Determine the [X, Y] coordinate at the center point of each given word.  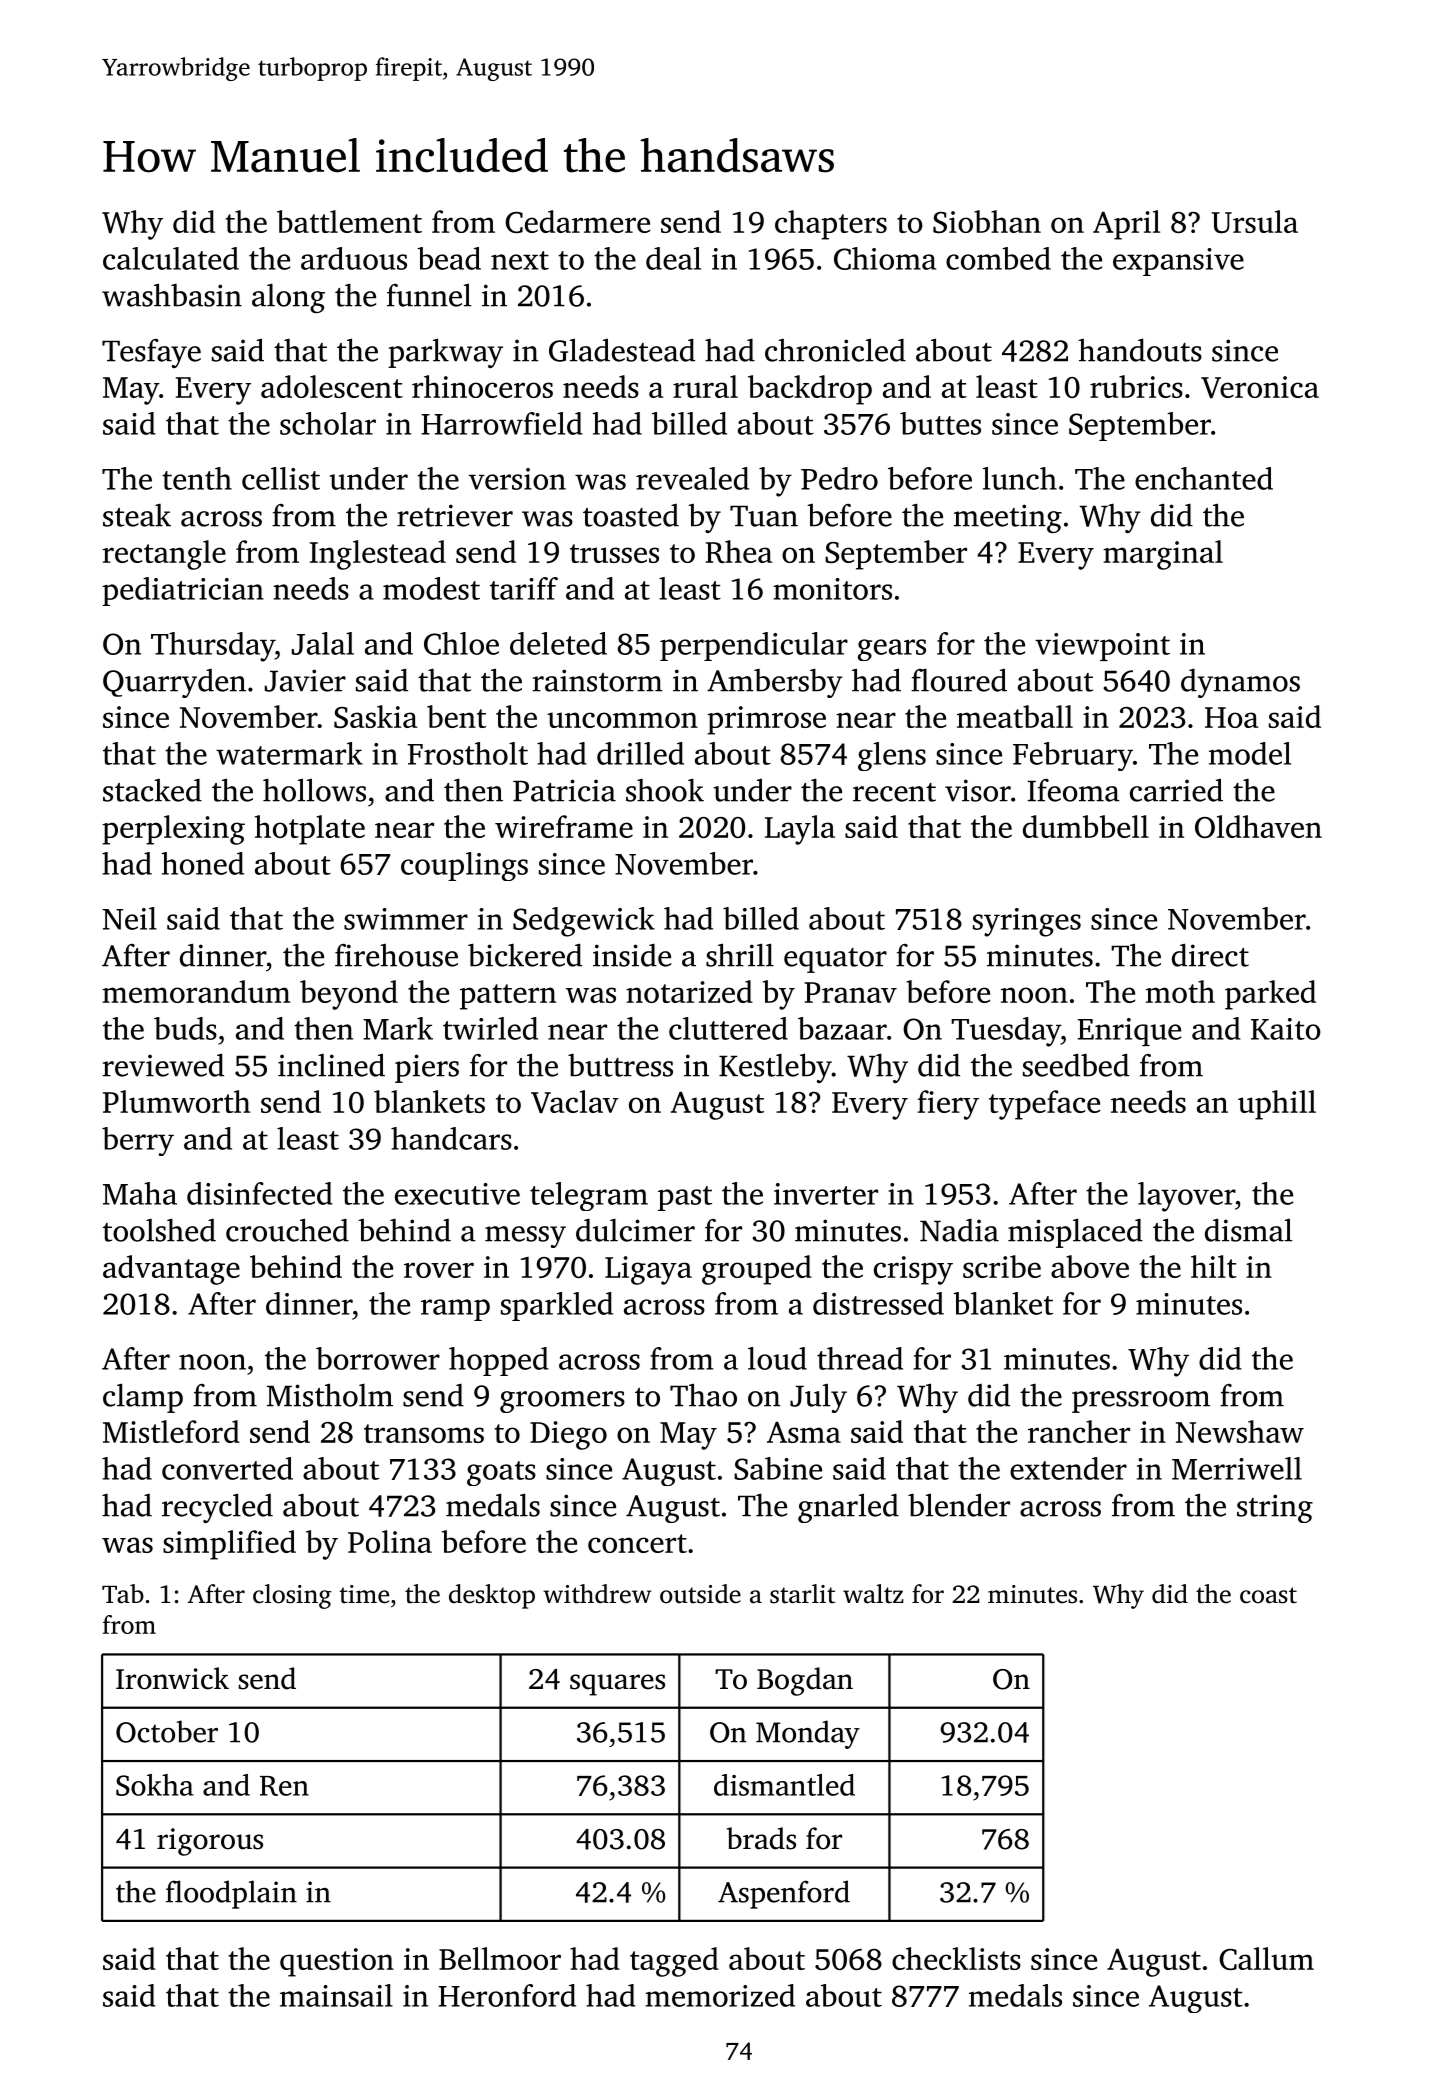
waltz [873, 1594]
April [1126, 225]
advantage [171, 1270]
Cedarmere [577, 221]
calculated [171, 258]
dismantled [784, 1785]
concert [637, 1543]
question [337, 1962]
